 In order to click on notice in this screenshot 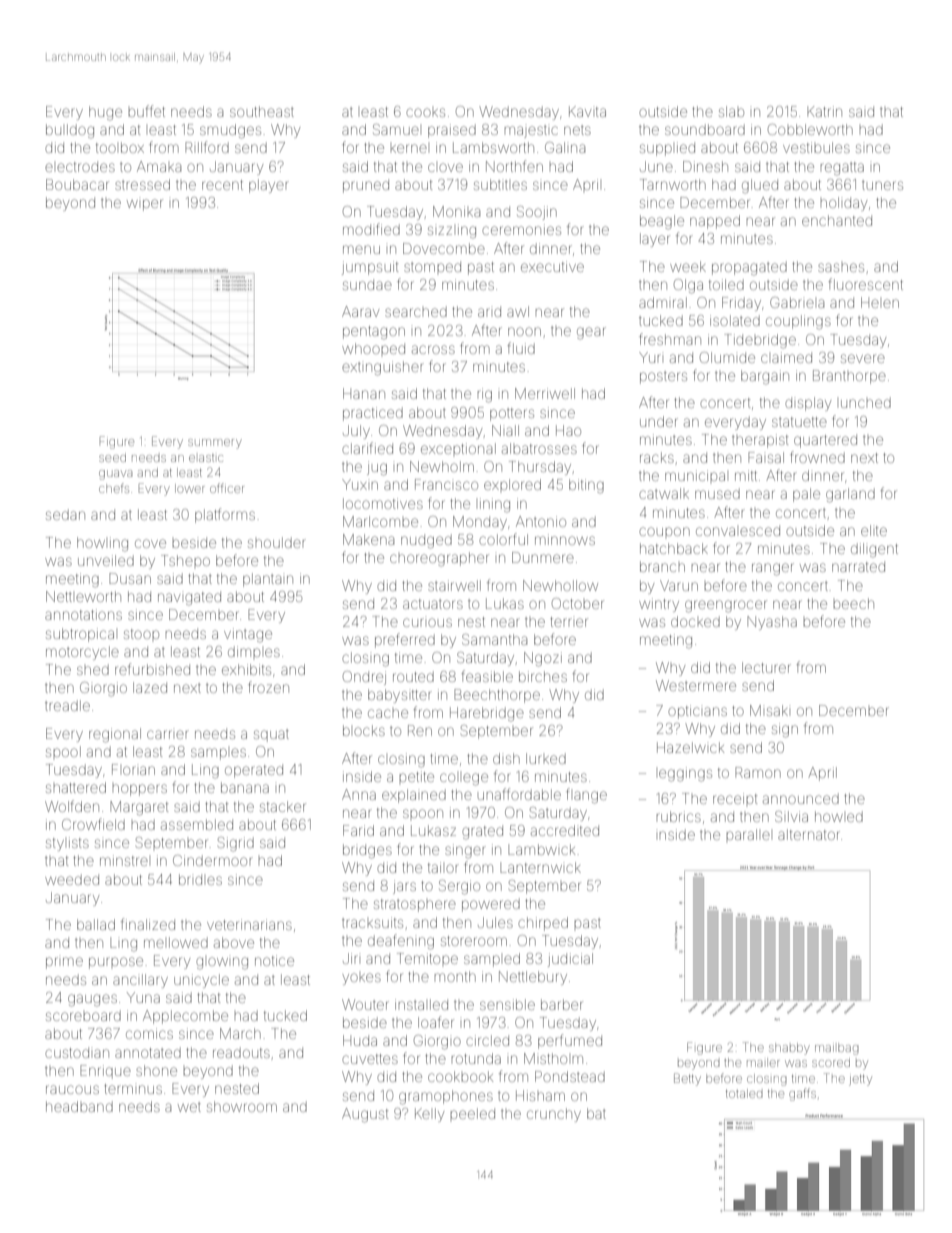, I will do `click(274, 960)`.
